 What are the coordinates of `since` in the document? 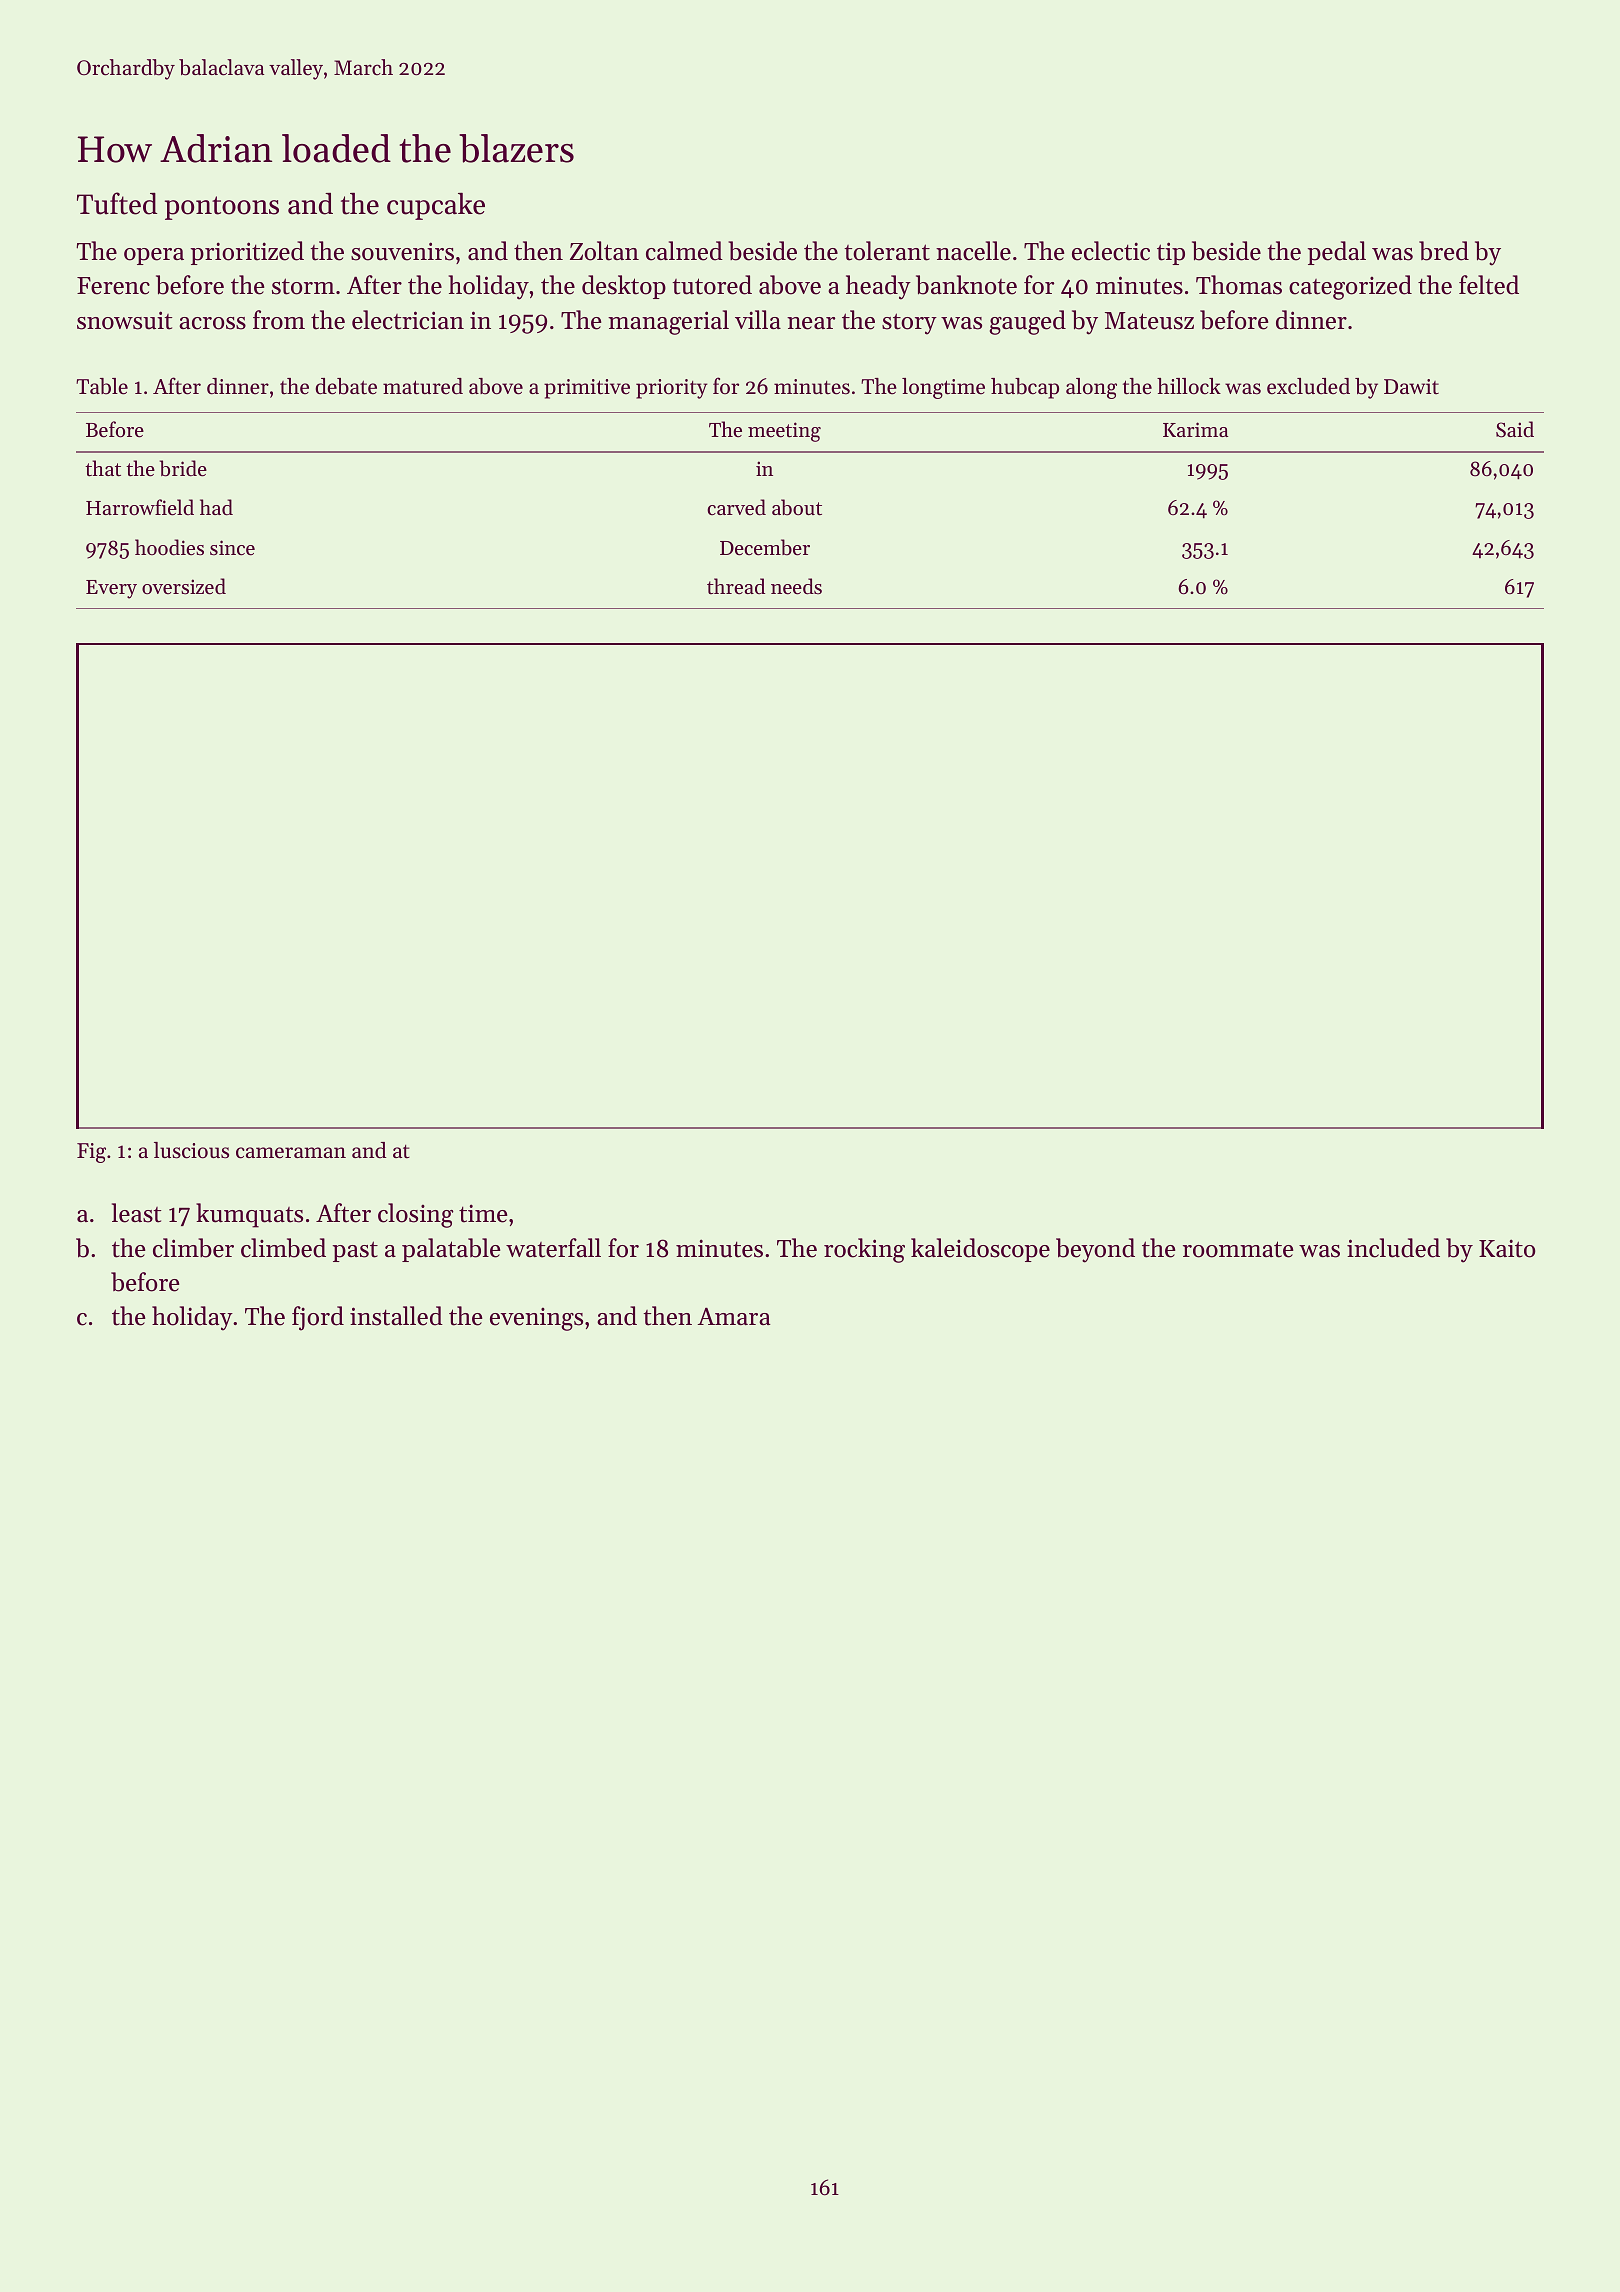 It's located at (232, 548).
